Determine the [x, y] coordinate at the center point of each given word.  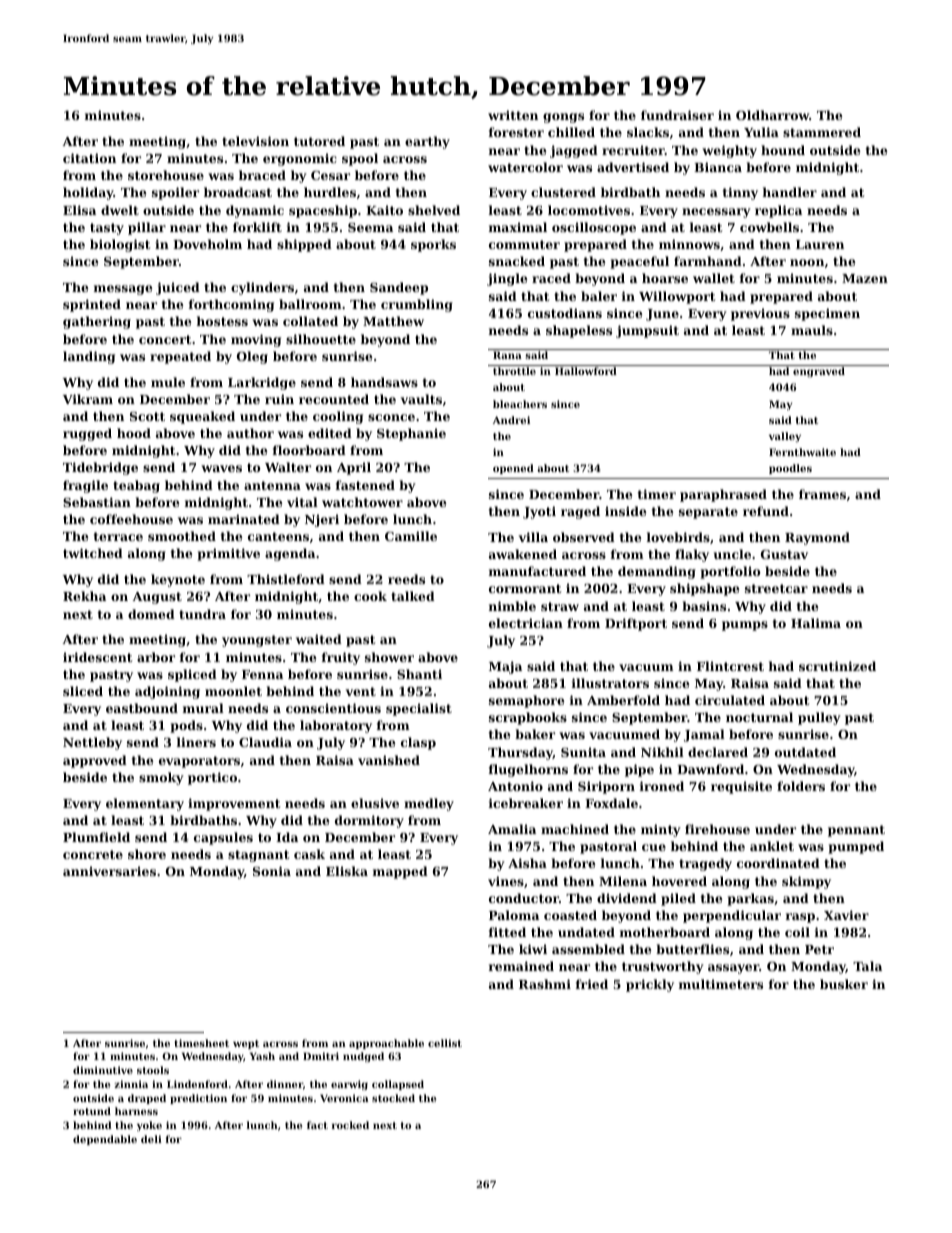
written [513, 115]
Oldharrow [772, 115]
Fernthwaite [802, 452]
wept [246, 1044]
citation [89, 158]
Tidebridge [100, 468]
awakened [523, 554]
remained [521, 966]
